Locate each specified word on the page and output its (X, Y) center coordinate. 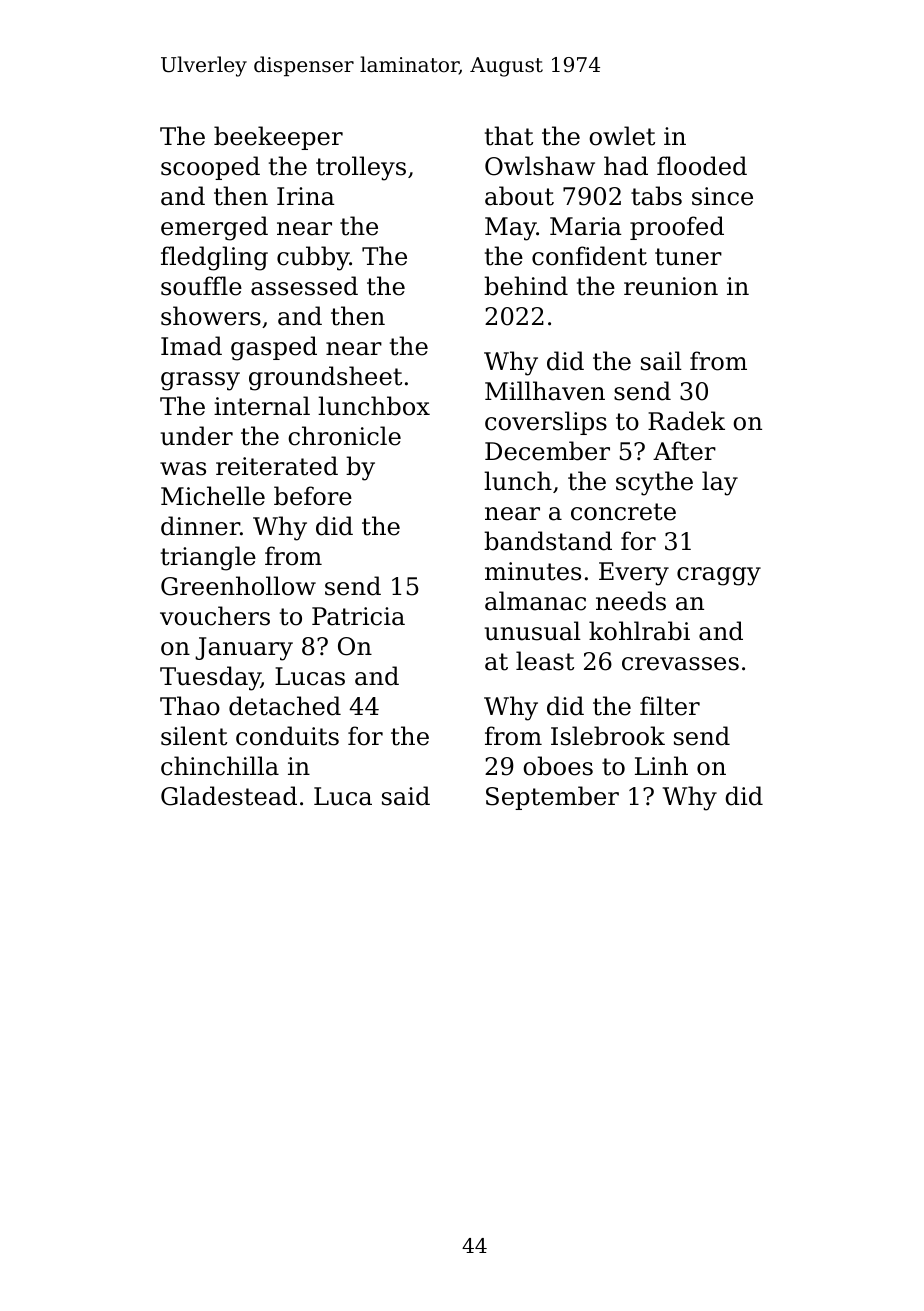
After (684, 451)
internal (262, 406)
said (406, 796)
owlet (622, 136)
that (509, 136)
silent (194, 736)
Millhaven (545, 391)
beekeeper (278, 138)
